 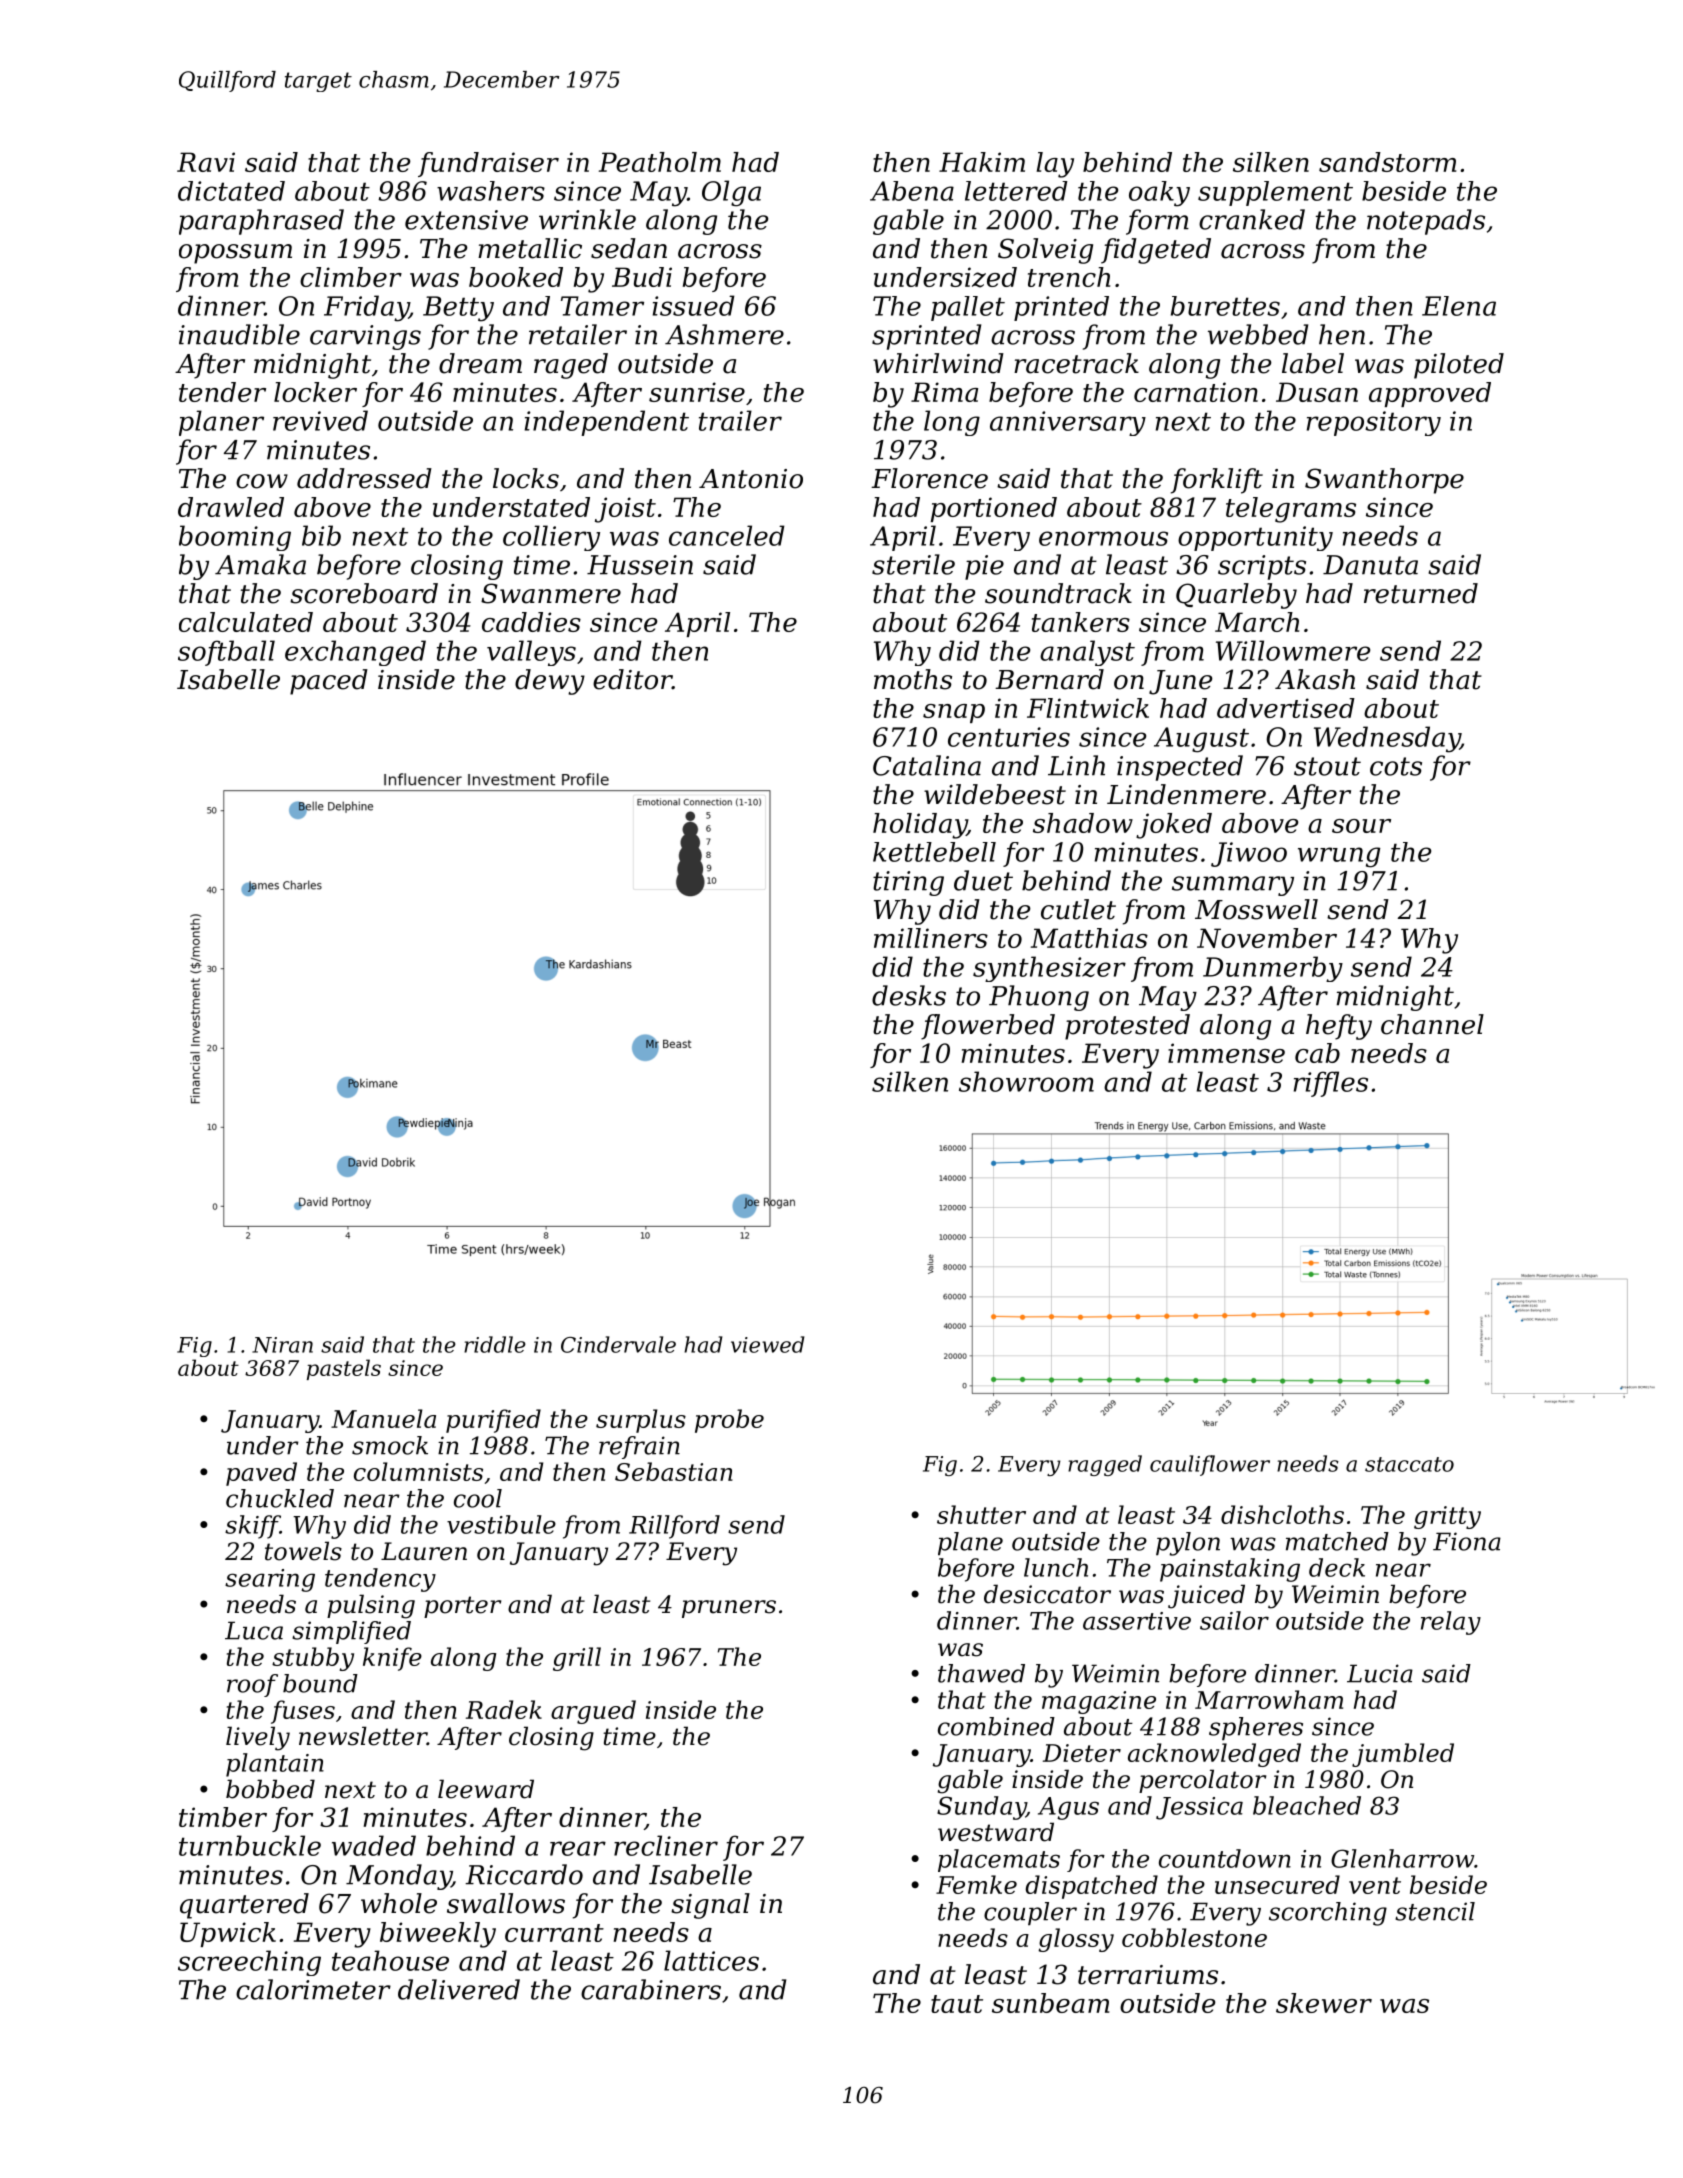 I want to click on viewed, so click(x=767, y=1344).
